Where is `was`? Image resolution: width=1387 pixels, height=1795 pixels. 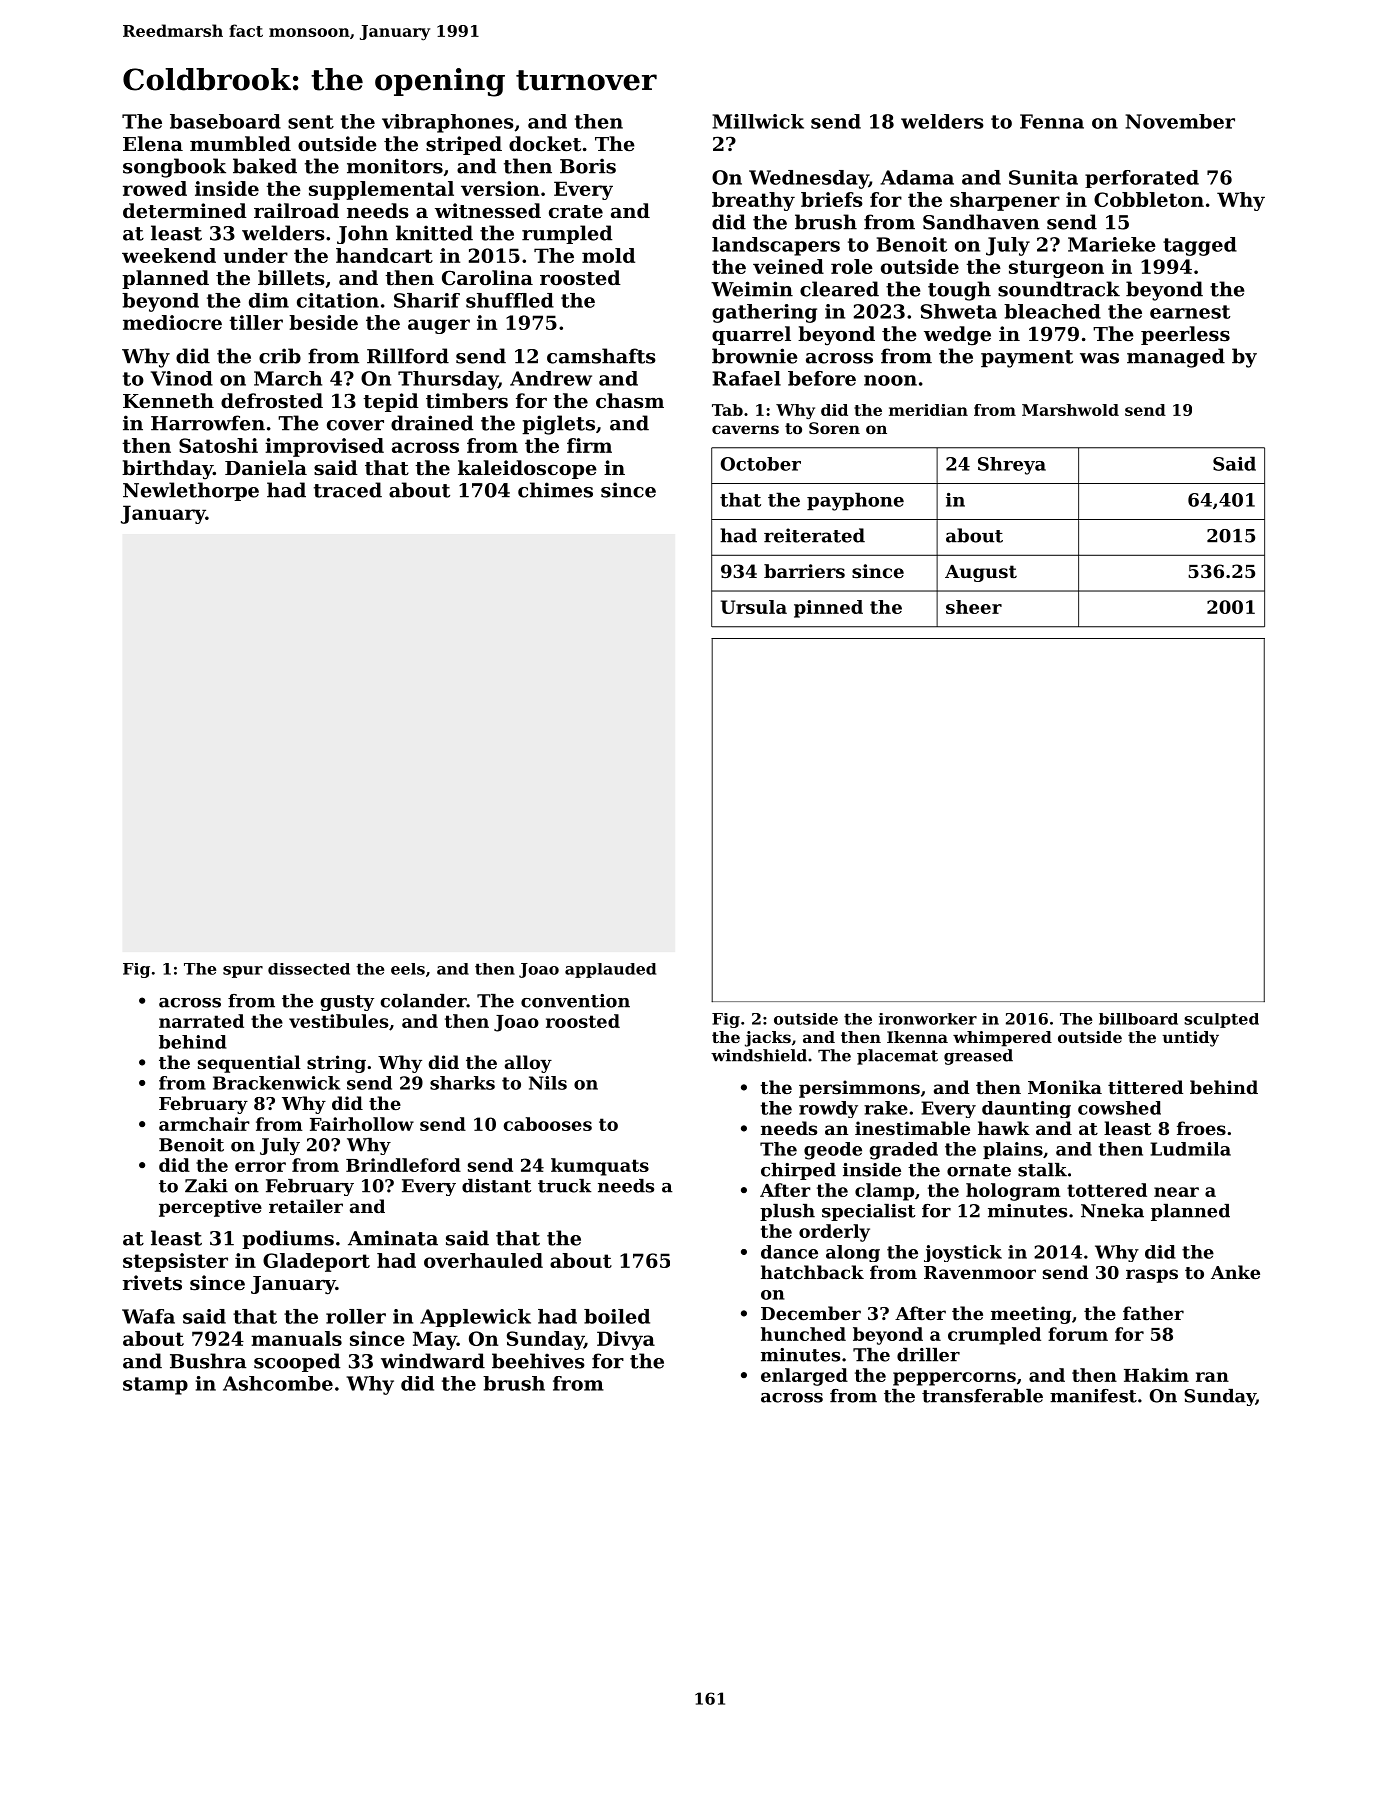
was is located at coordinates (1099, 358).
